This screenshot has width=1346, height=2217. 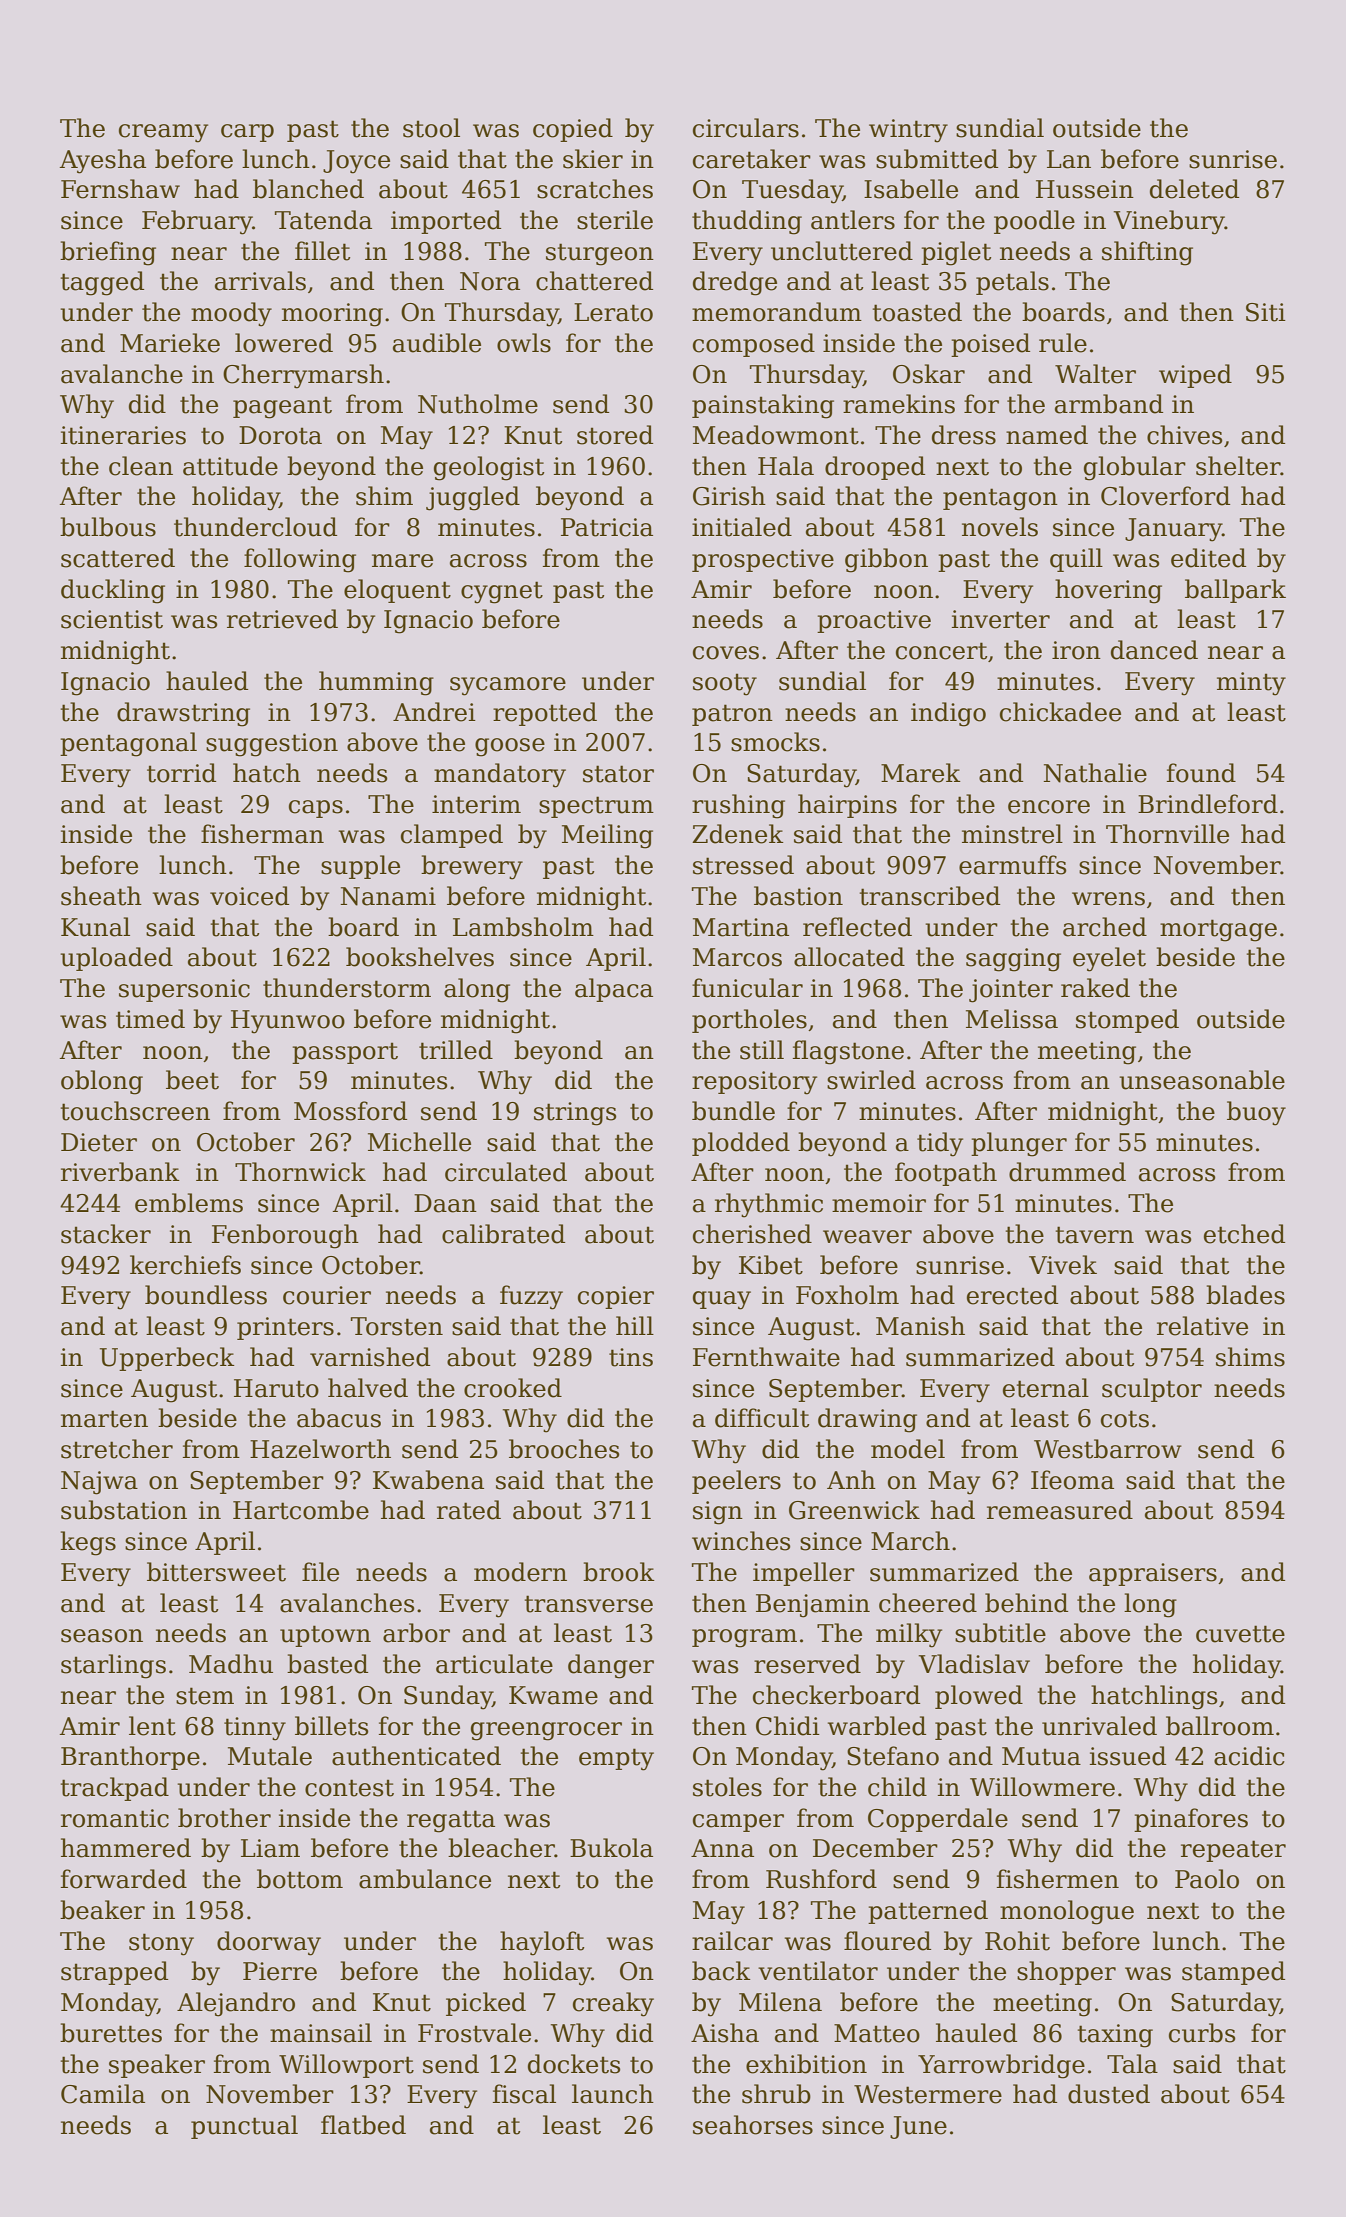 I want to click on Nutholme, so click(x=478, y=404).
